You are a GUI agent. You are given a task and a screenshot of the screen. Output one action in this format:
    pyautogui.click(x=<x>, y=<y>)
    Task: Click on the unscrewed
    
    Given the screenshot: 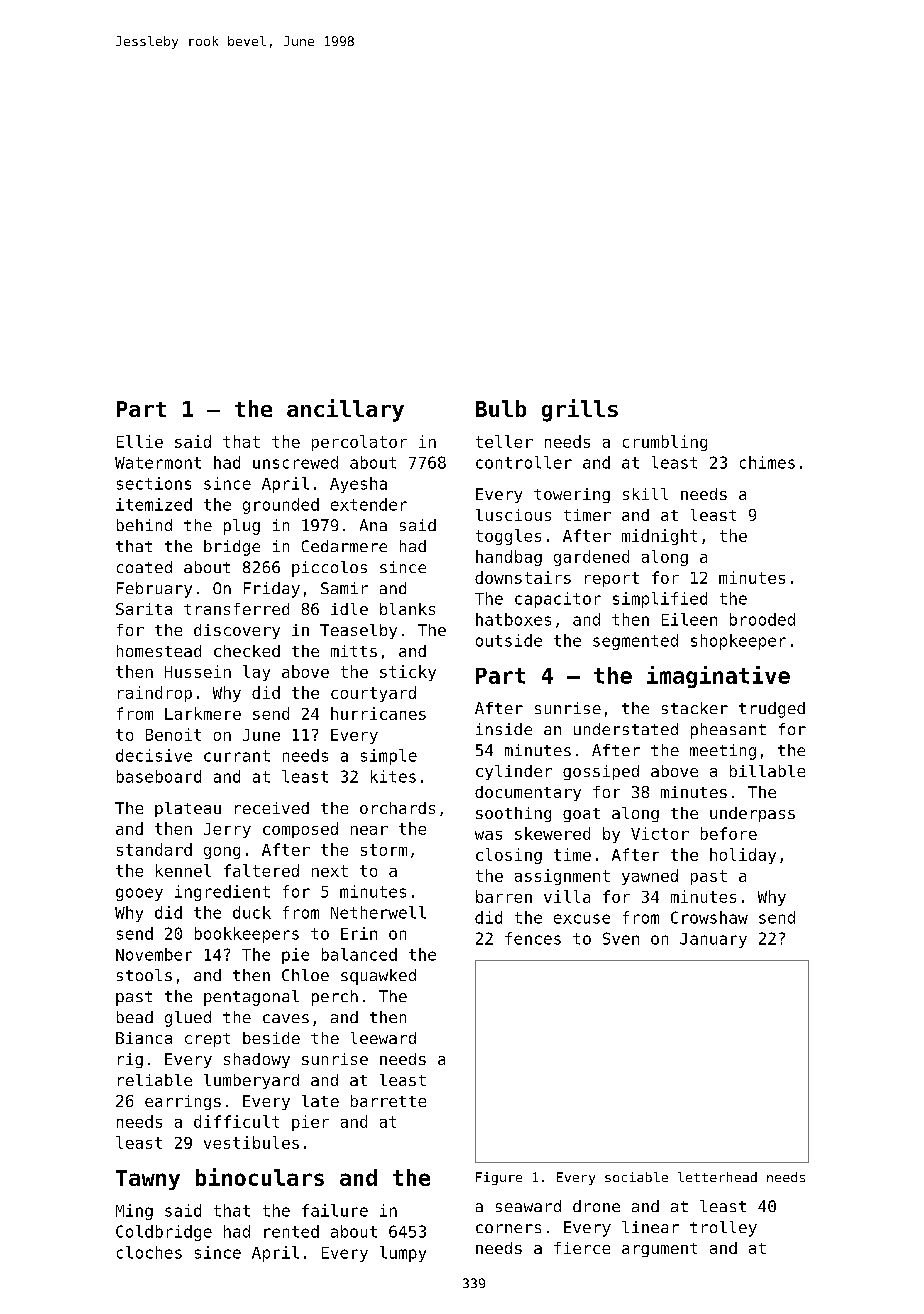 What is the action you would take?
    pyautogui.click(x=295, y=462)
